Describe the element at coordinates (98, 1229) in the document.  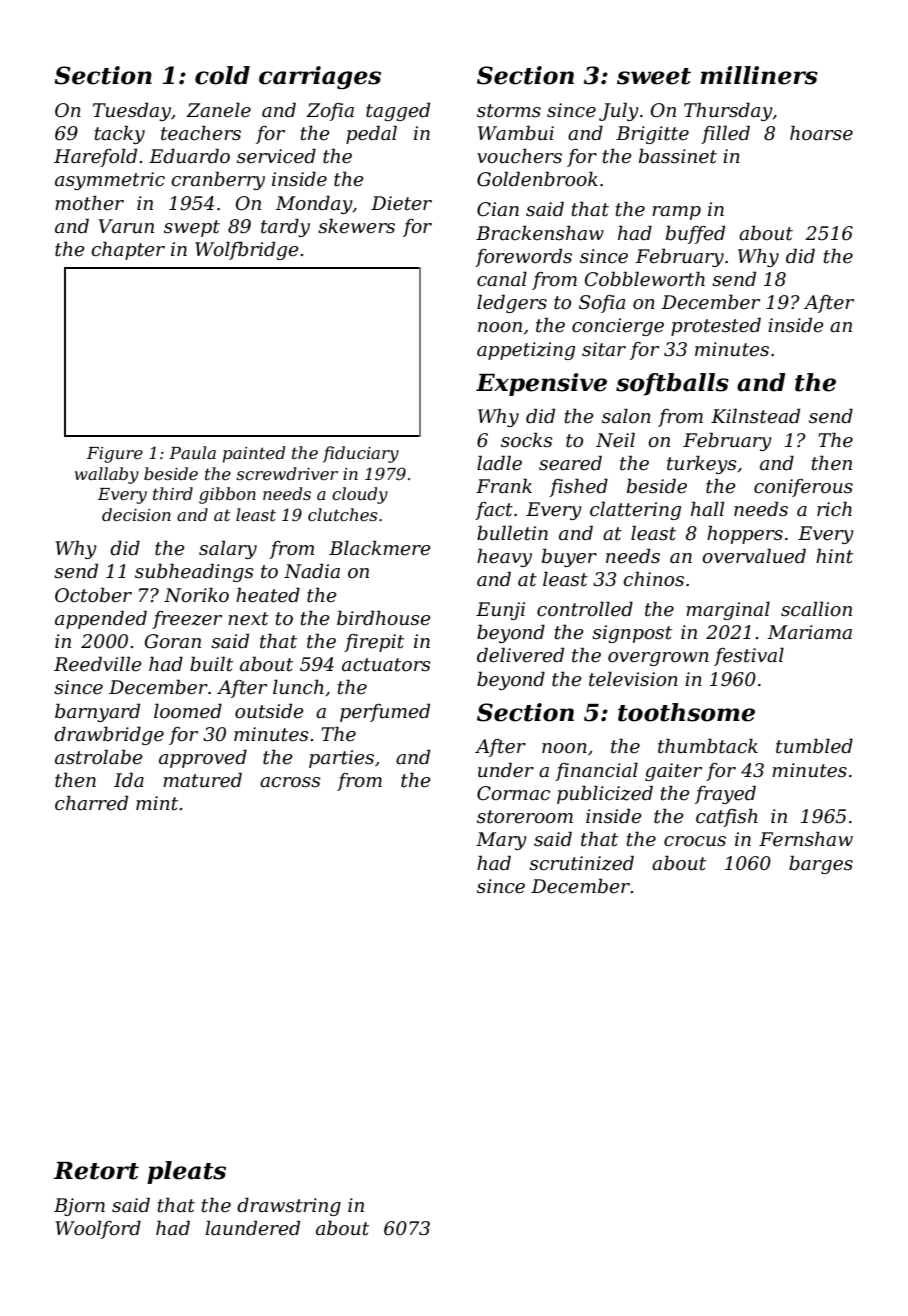
I see `Woolford` at that location.
